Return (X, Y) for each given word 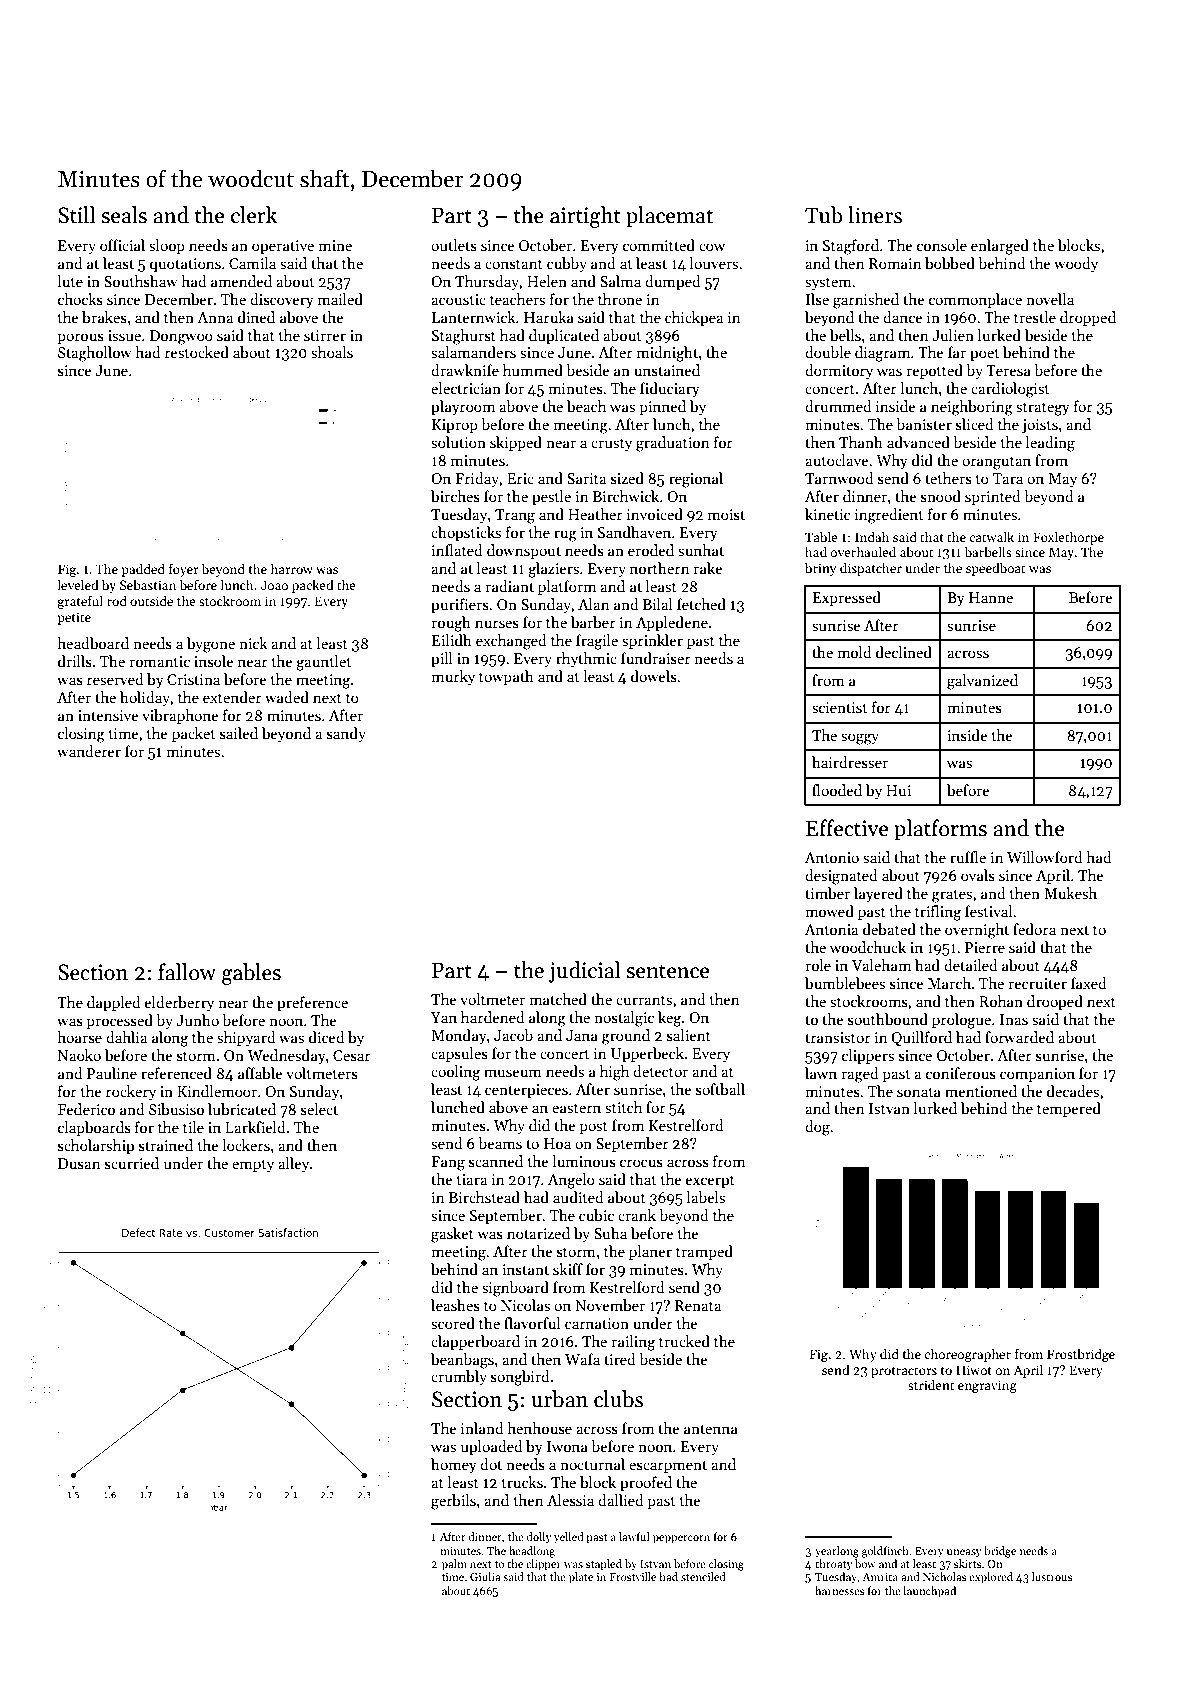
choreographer (967, 1355)
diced (327, 1037)
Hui (898, 790)
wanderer (89, 751)
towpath (506, 677)
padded (143, 570)
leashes (455, 1305)
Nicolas (525, 1305)
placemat (669, 217)
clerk (254, 215)
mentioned (981, 1091)
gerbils (453, 1502)
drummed (838, 406)
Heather (595, 514)
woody (1076, 264)
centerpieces (526, 1091)
